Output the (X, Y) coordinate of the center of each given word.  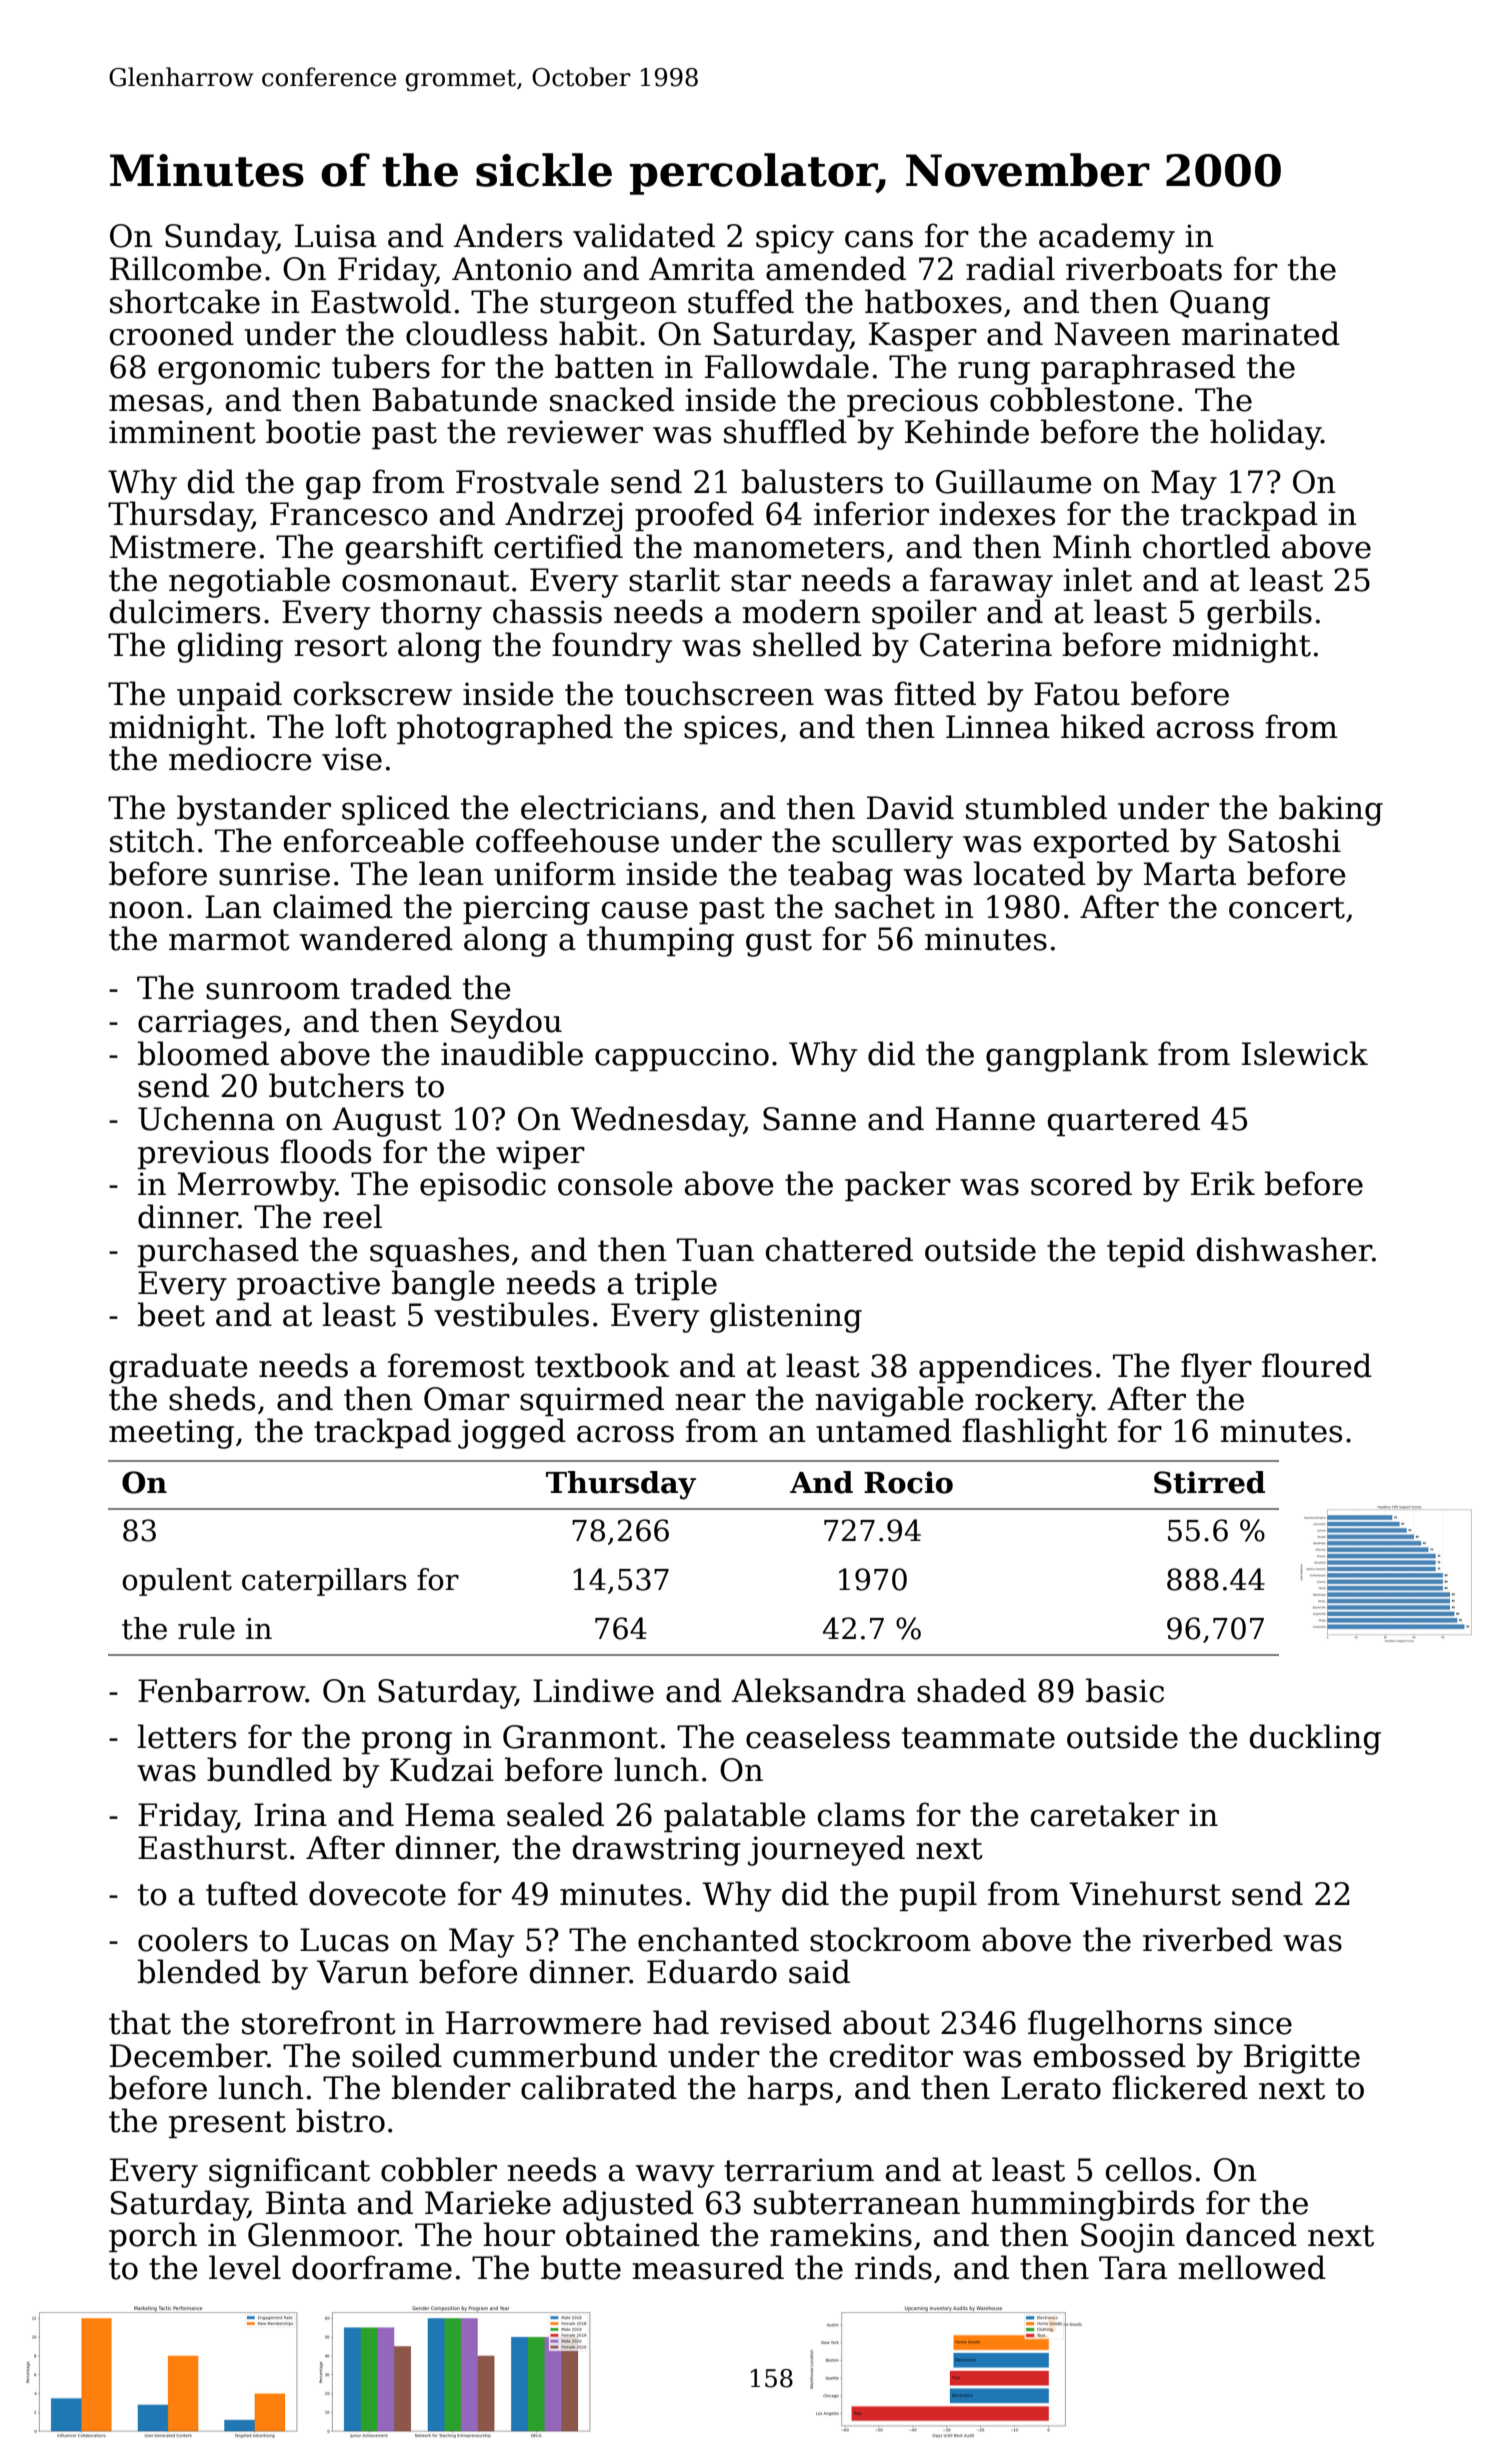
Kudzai (442, 1769)
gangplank (1067, 1056)
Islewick (1305, 1053)
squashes (439, 1252)
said (819, 1971)
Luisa (336, 236)
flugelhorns (1115, 2025)
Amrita (702, 269)
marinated (1261, 333)
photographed (505, 729)
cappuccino (682, 1056)
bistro (340, 2120)
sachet (885, 906)
